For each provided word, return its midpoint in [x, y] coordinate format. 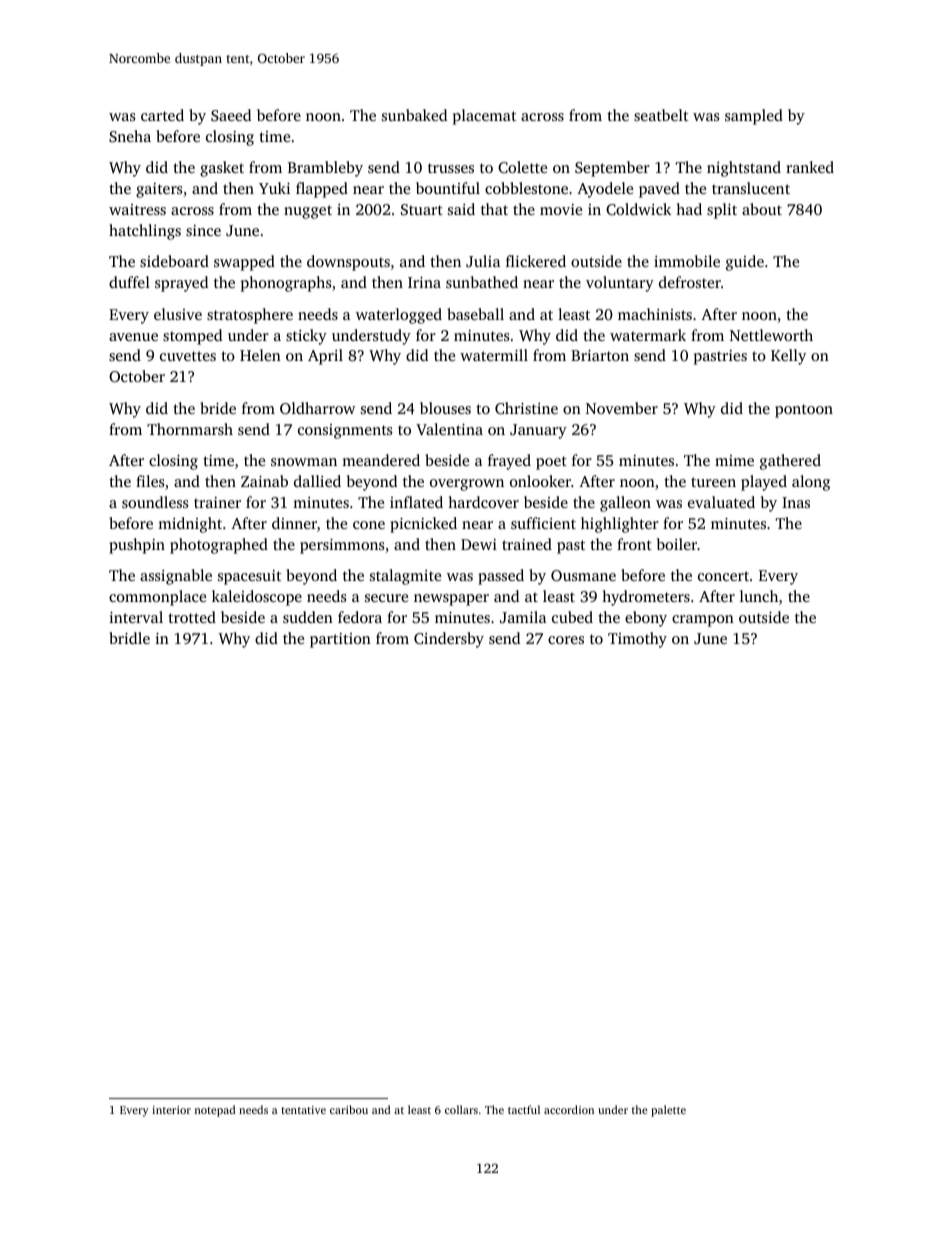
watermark [648, 335]
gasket [222, 169]
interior [171, 1110]
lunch [759, 596]
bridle [129, 638]
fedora [360, 617]
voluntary [620, 284]
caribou [349, 1109]
